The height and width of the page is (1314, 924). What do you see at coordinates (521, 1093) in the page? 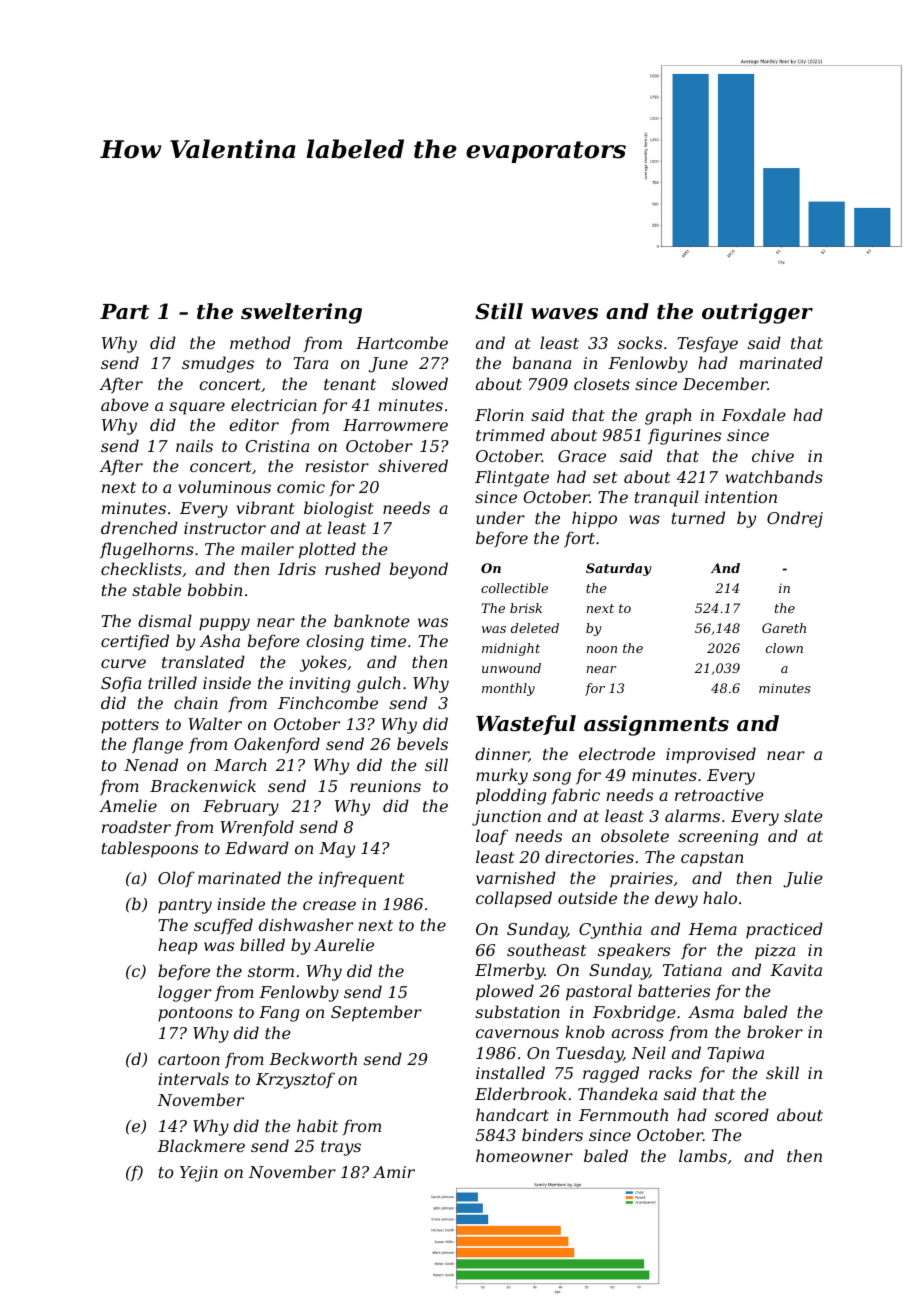
I see `Elderbrook` at bounding box center [521, 1093].
